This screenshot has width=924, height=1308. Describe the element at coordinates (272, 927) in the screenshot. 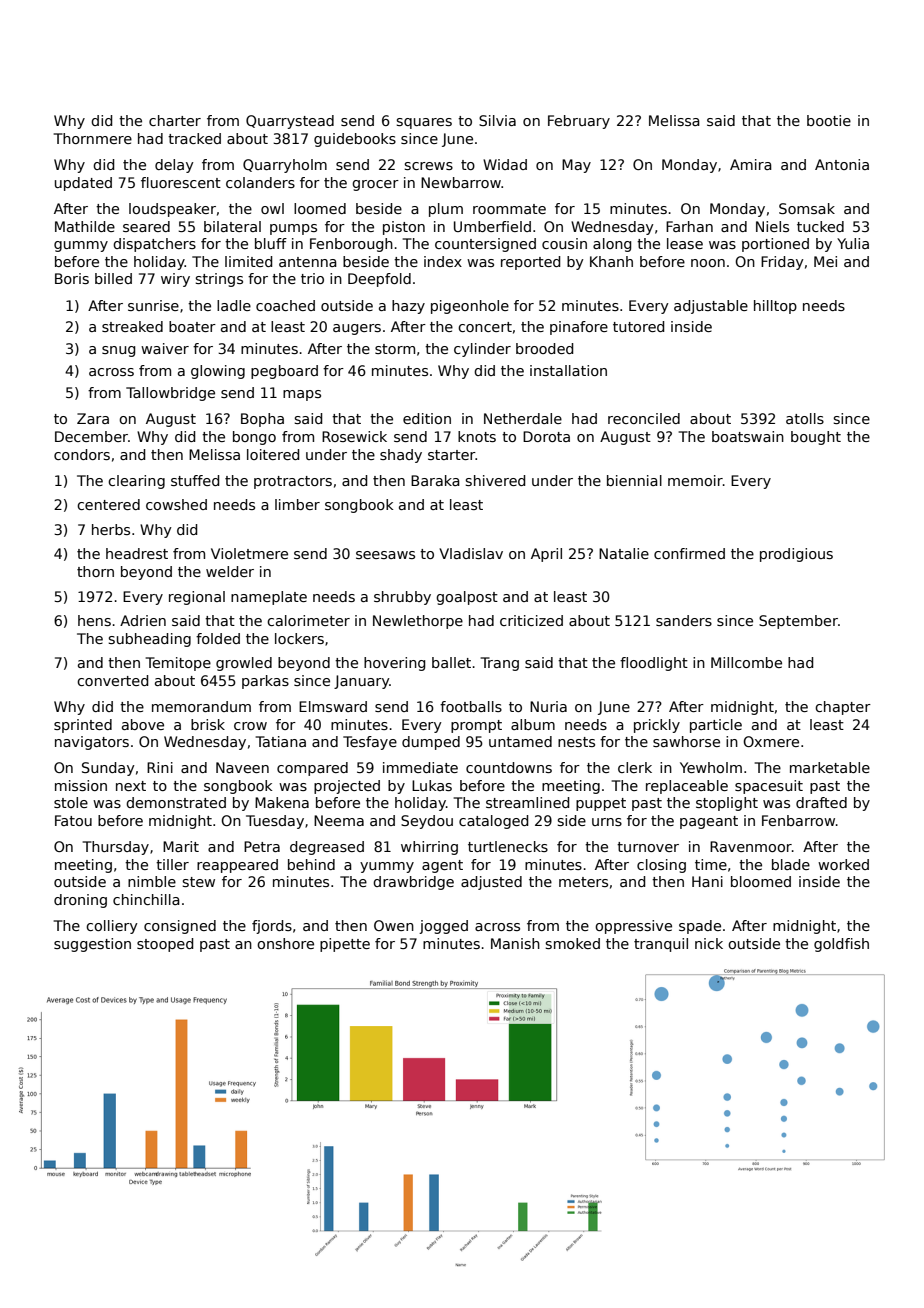

I see `fjords` at that location.
